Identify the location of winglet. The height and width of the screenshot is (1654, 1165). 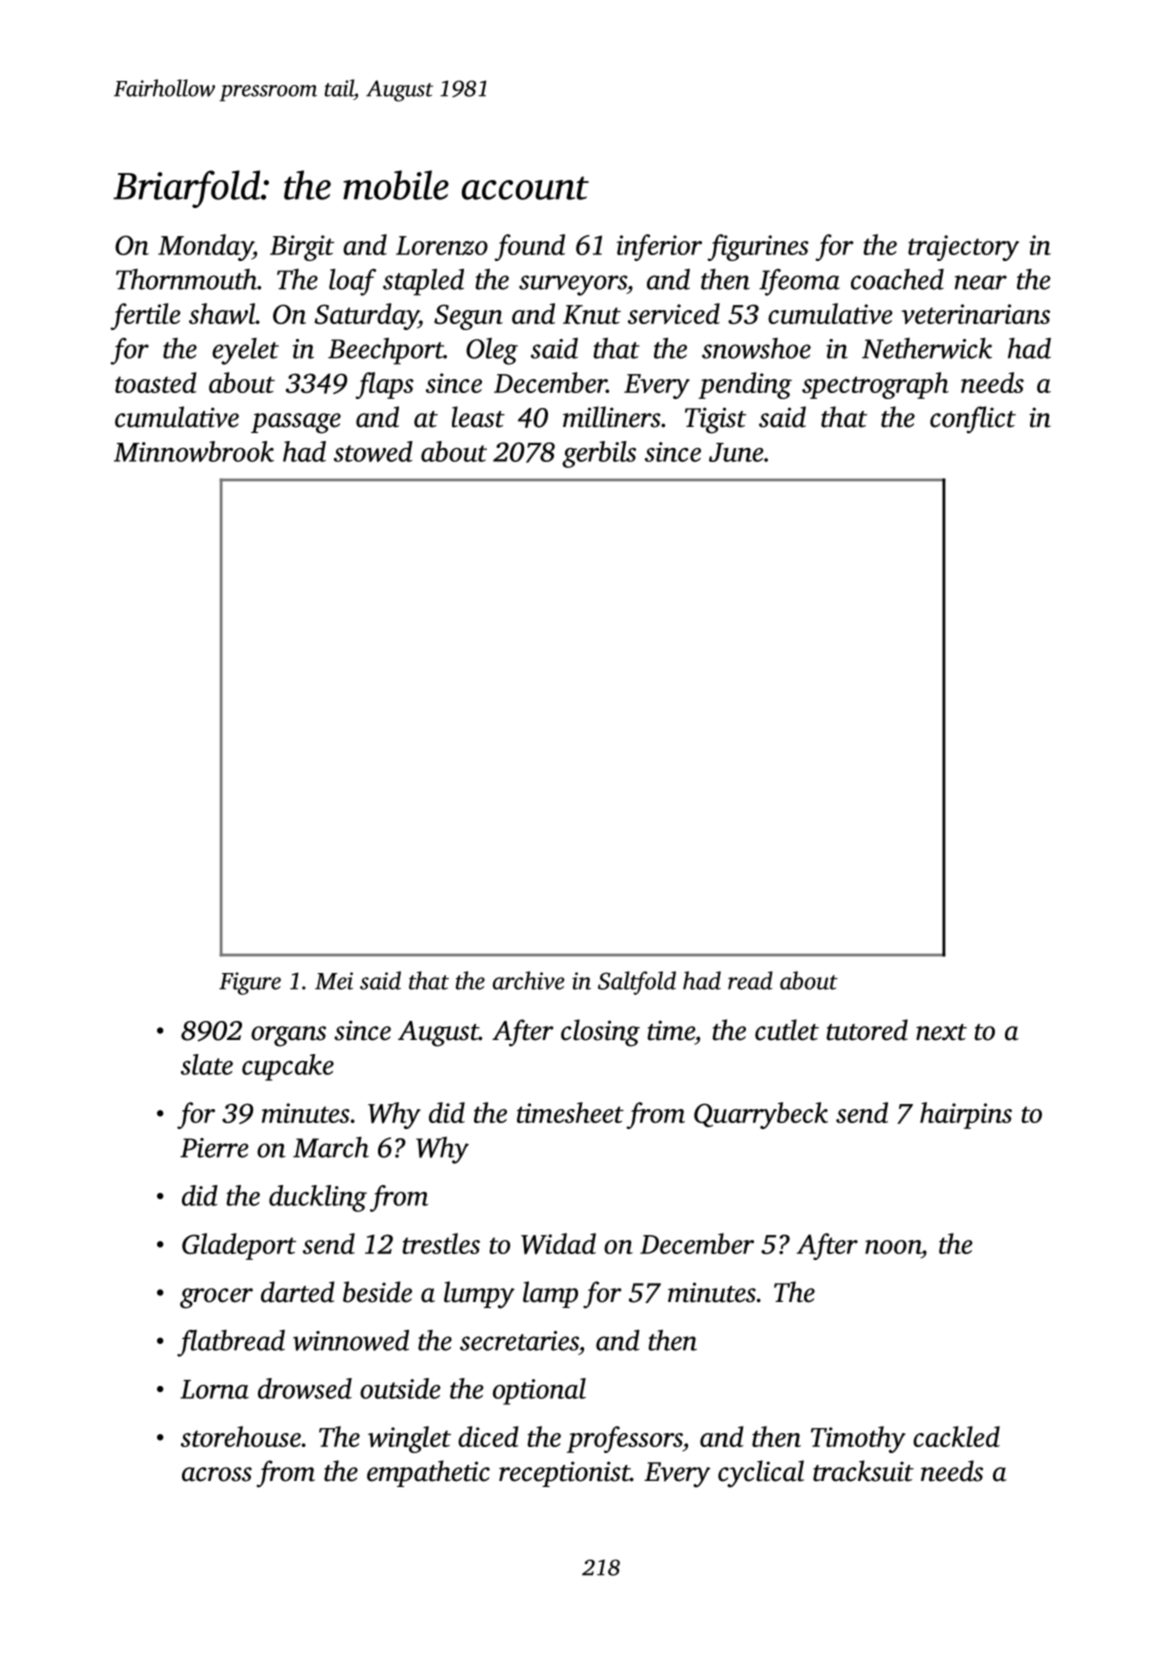
(409, 1439).
